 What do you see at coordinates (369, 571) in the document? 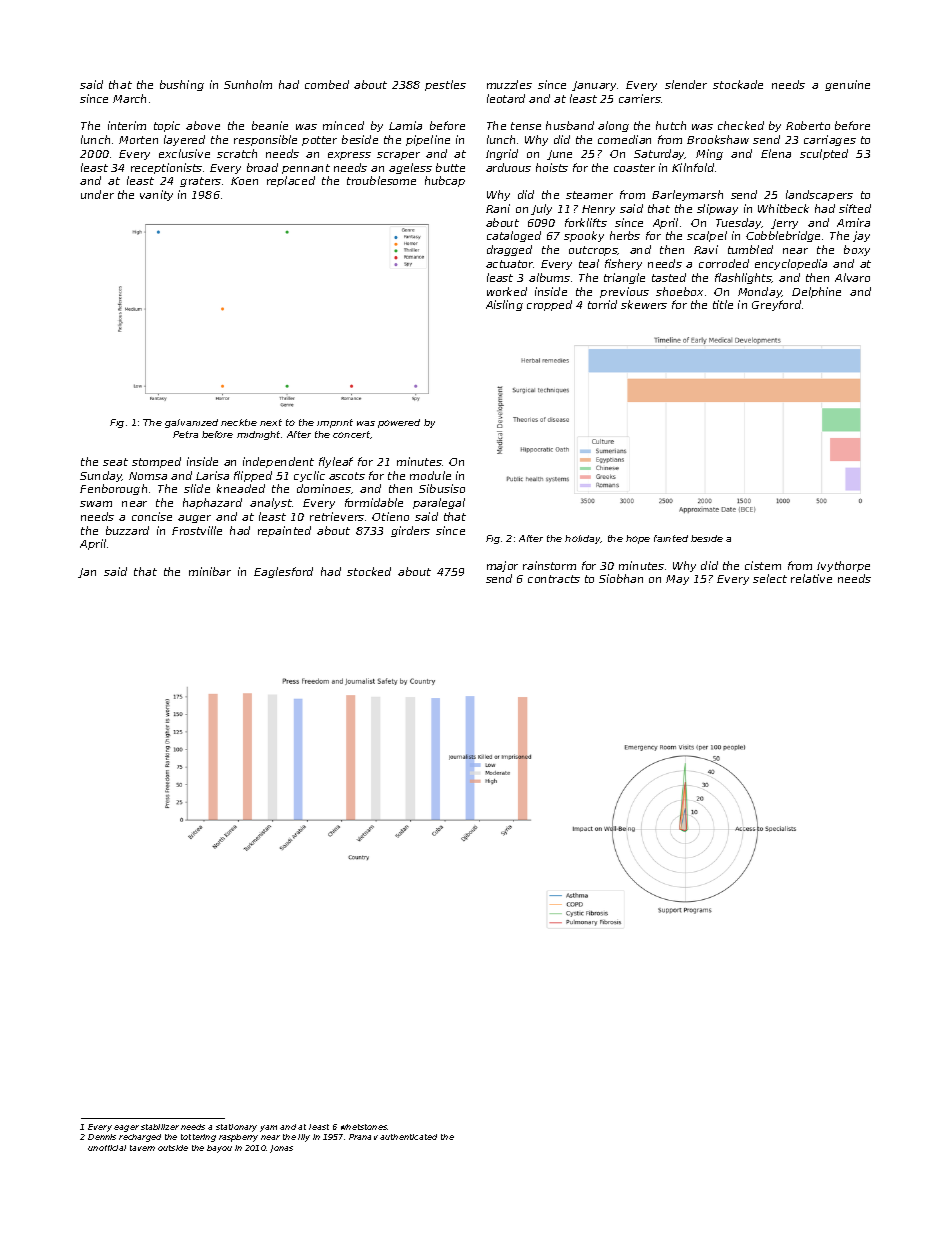
I see `stocked` at bounding box center [369, 571].
